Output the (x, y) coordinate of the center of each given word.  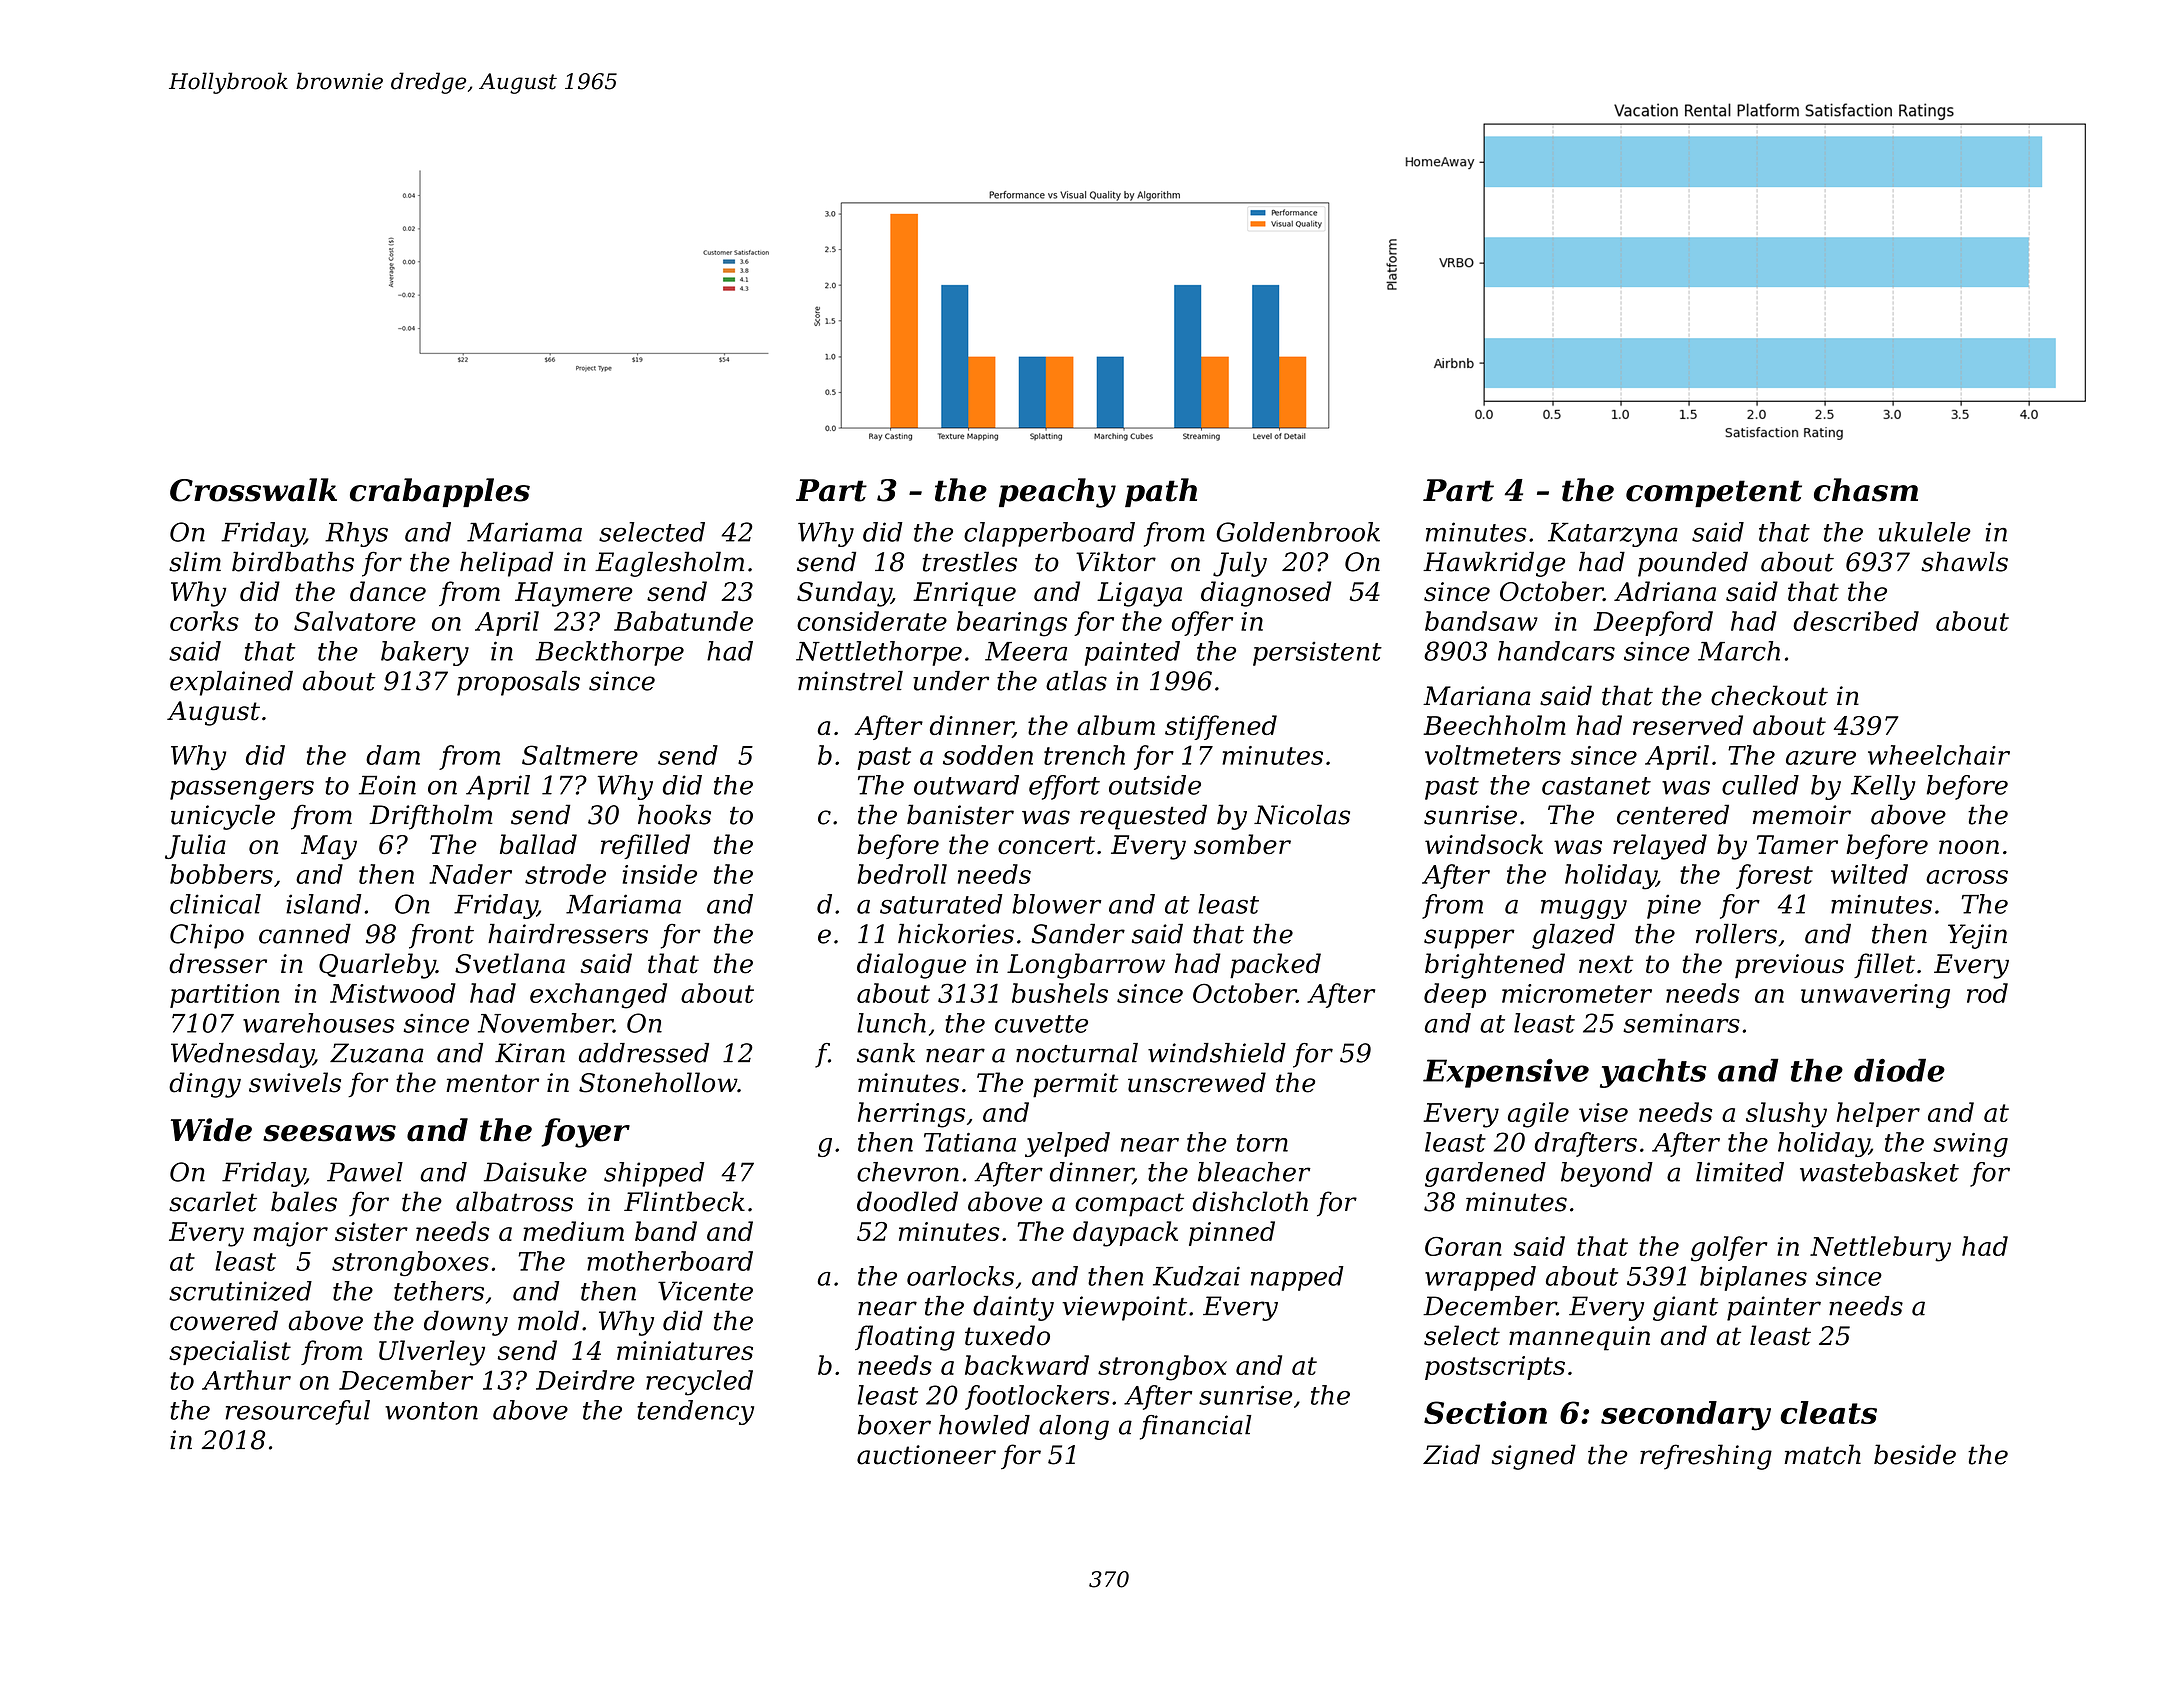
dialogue (911, 966)
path (1161, 492)
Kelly (1883, 787)
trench (1084, 755)
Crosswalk (253, 490)
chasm (1866, 490)
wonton (431, 1411)
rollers (1736, 934)
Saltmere (580, 755)
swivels (295, 1082)
